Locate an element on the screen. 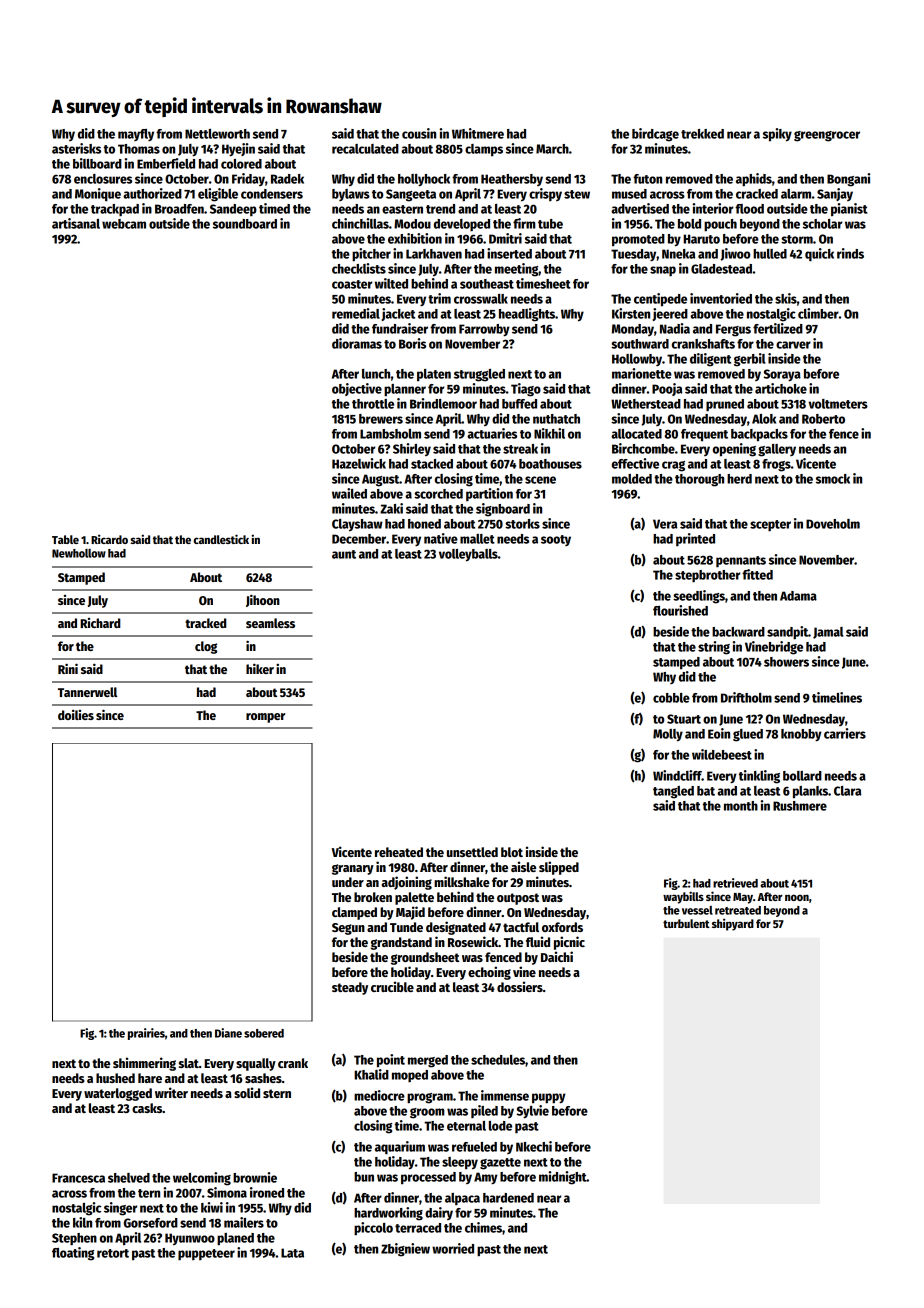 This screenshot has width=924, height=1308. recalculated is located at coordinates (365, 149).
